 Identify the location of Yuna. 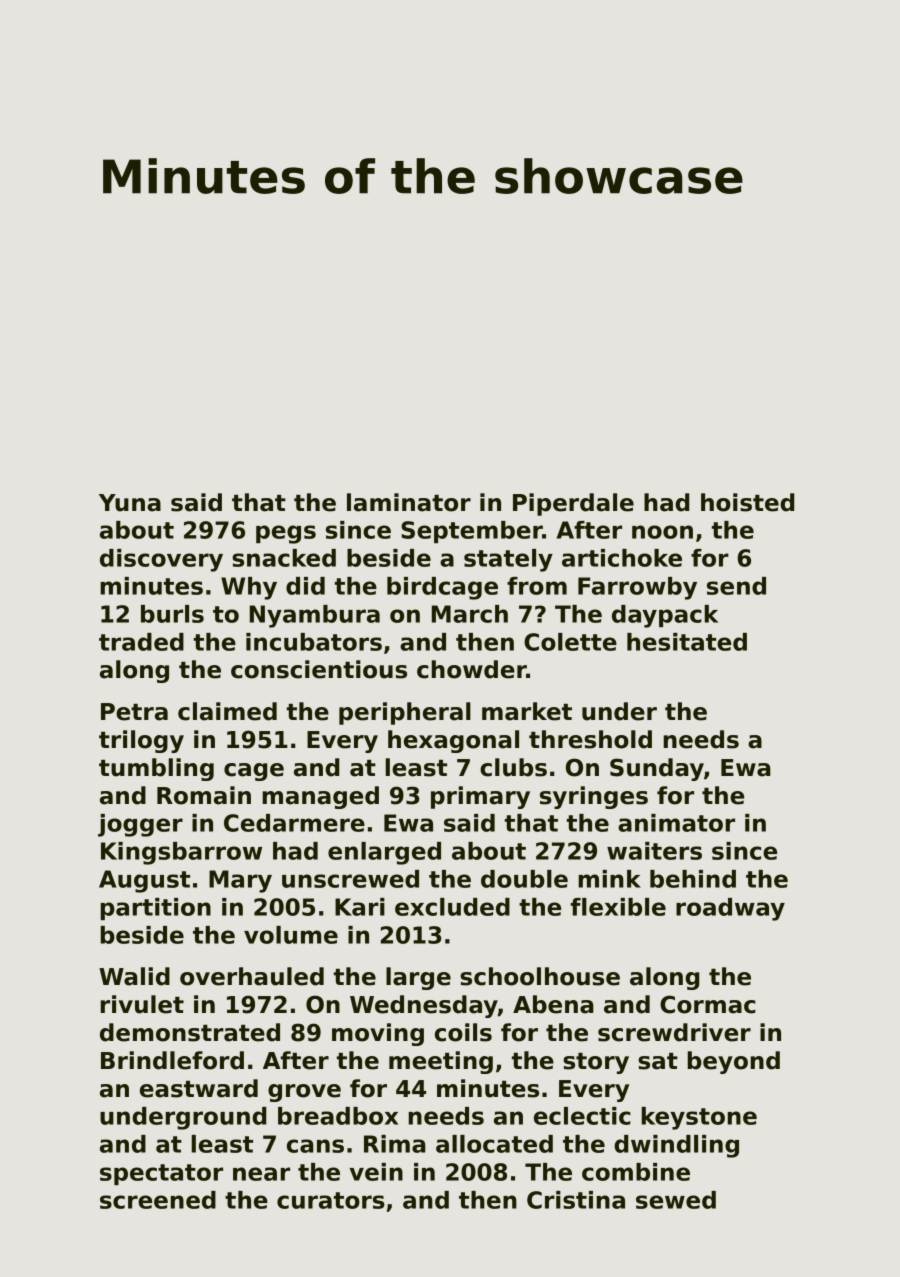
(130, 503).
